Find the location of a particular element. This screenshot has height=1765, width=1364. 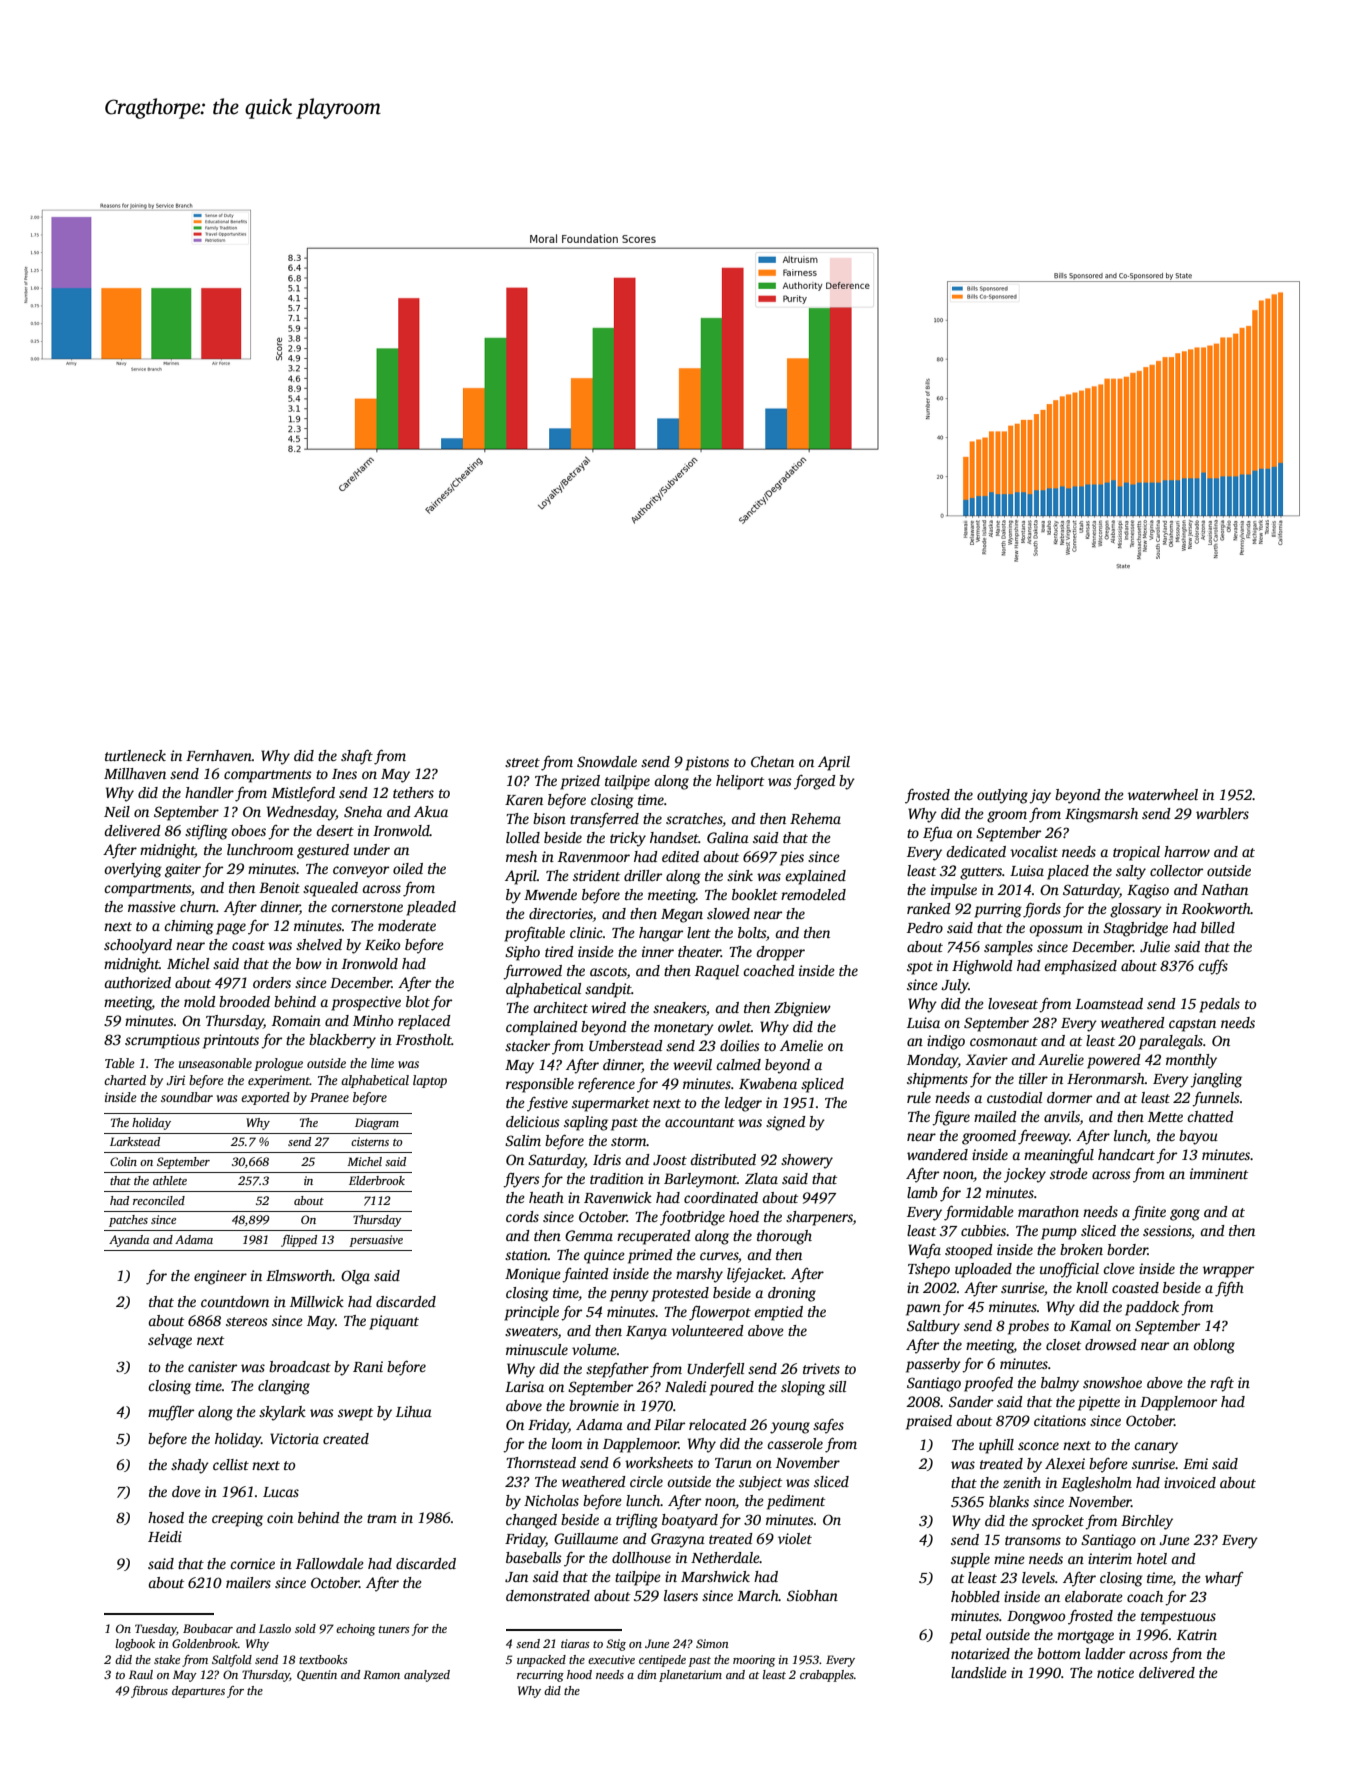

crabapples is located at coordinates (827, 1676).
